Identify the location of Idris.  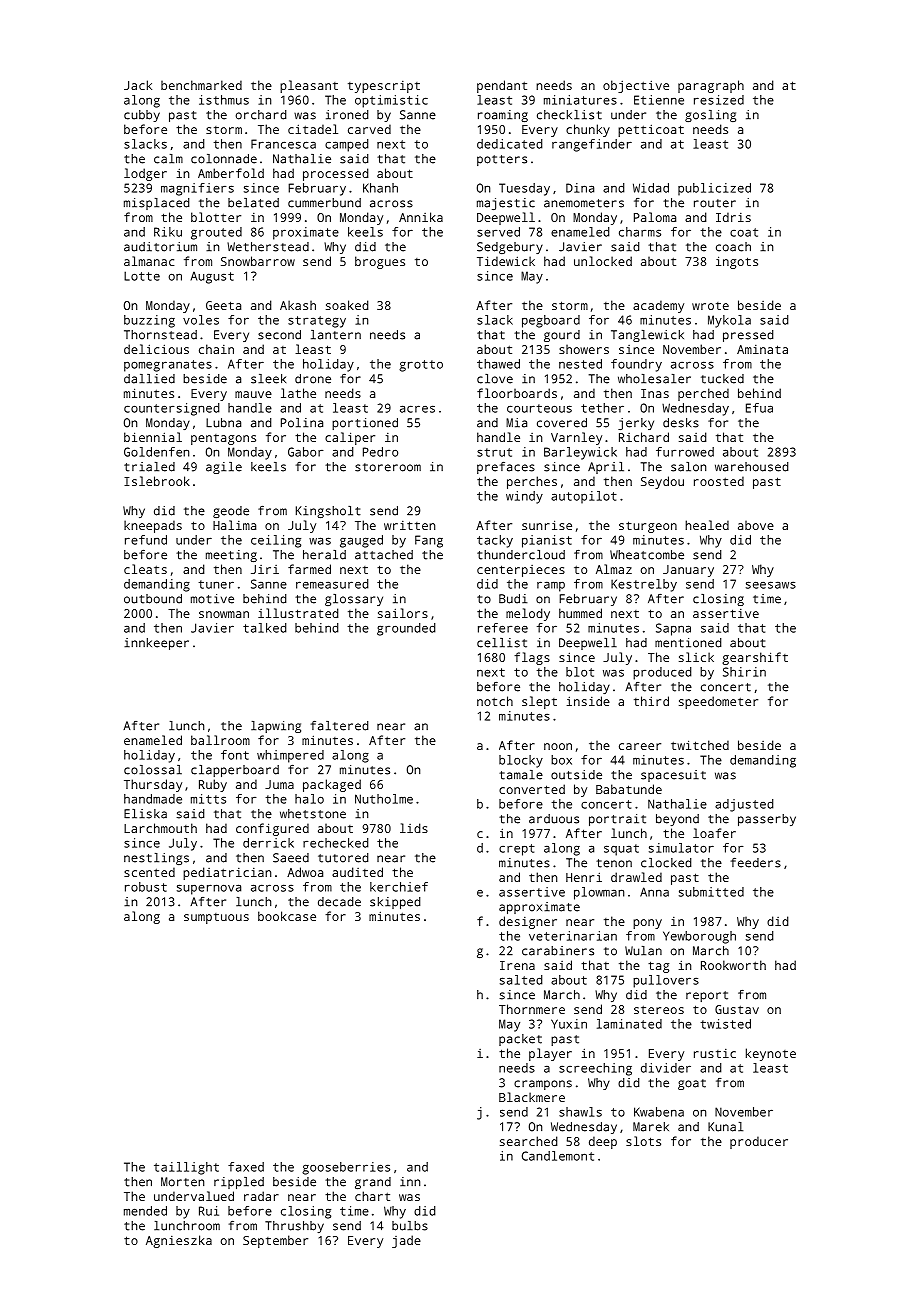
(733, 217).
